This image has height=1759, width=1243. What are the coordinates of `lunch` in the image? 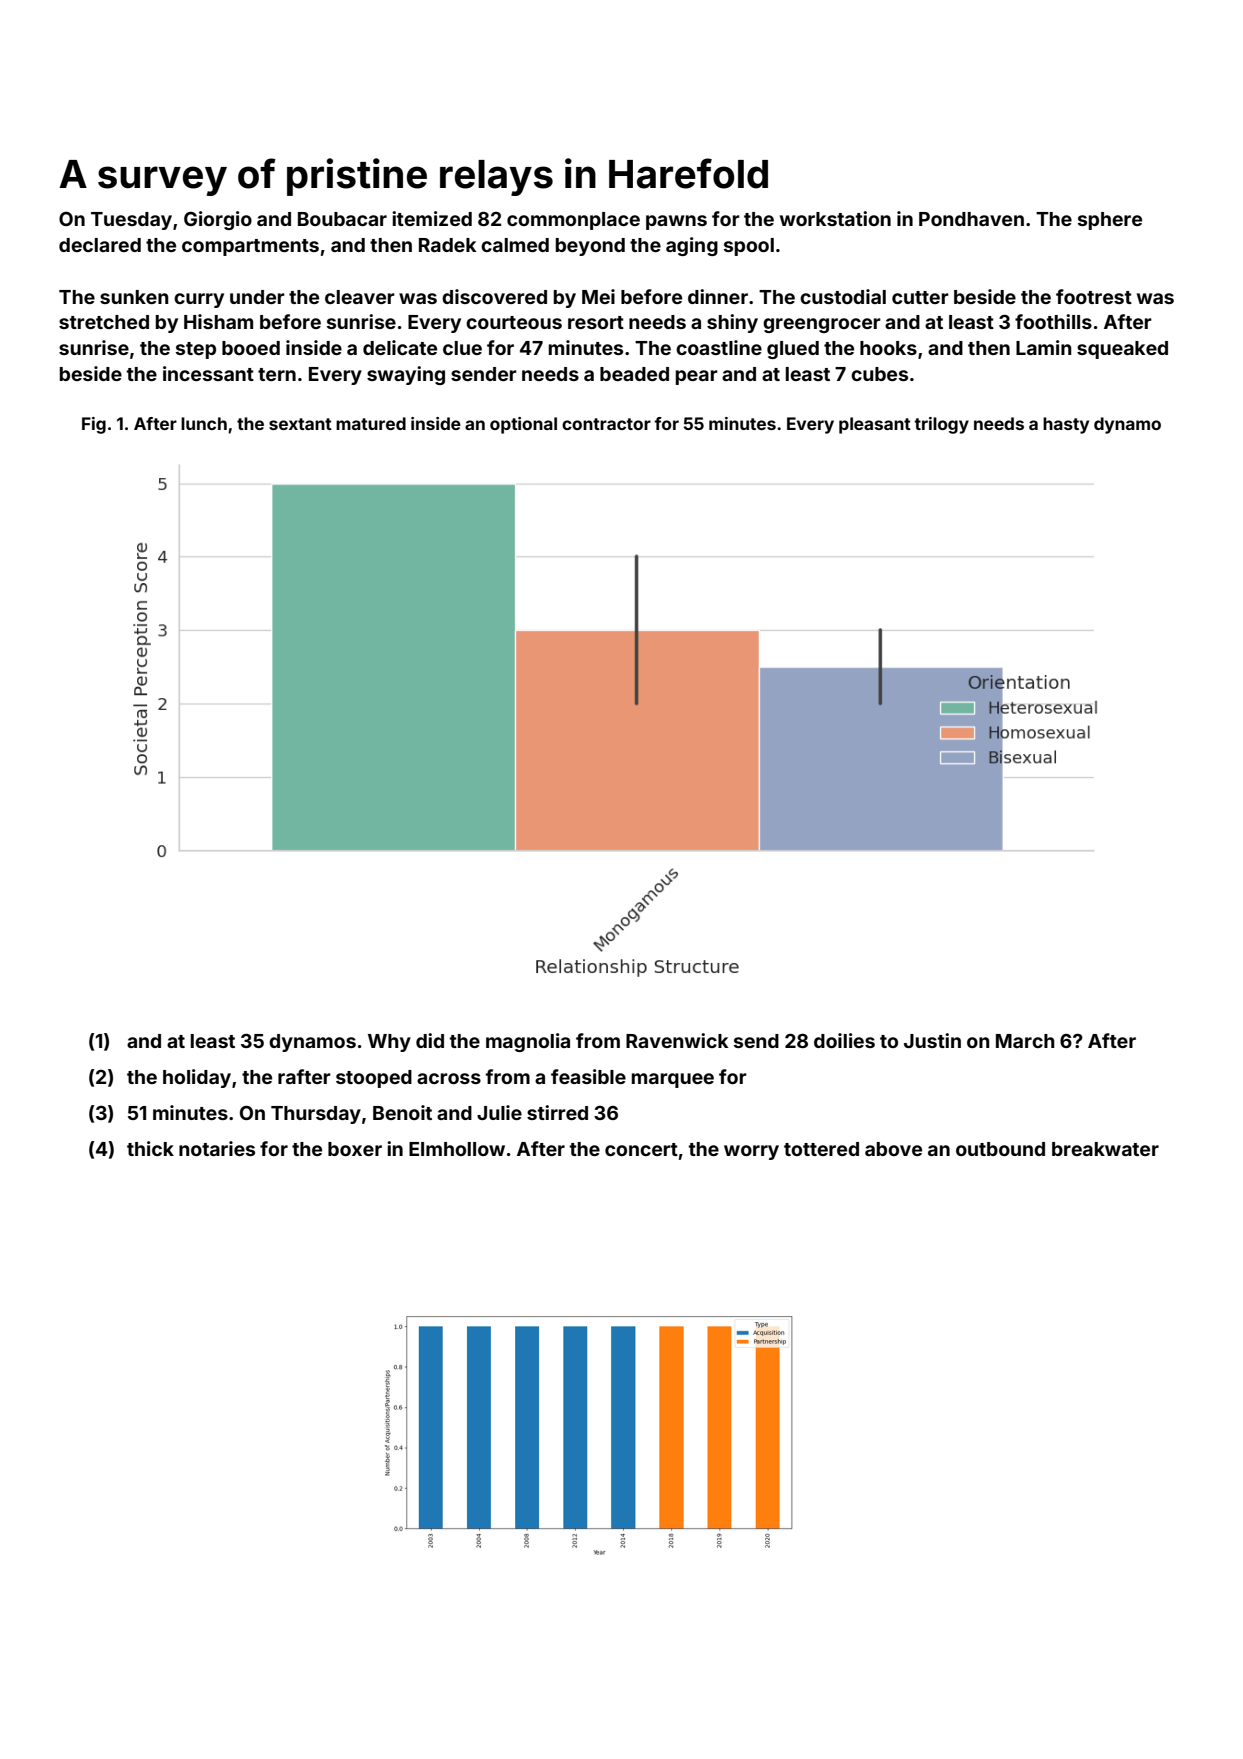 It's located at (204, 423).
